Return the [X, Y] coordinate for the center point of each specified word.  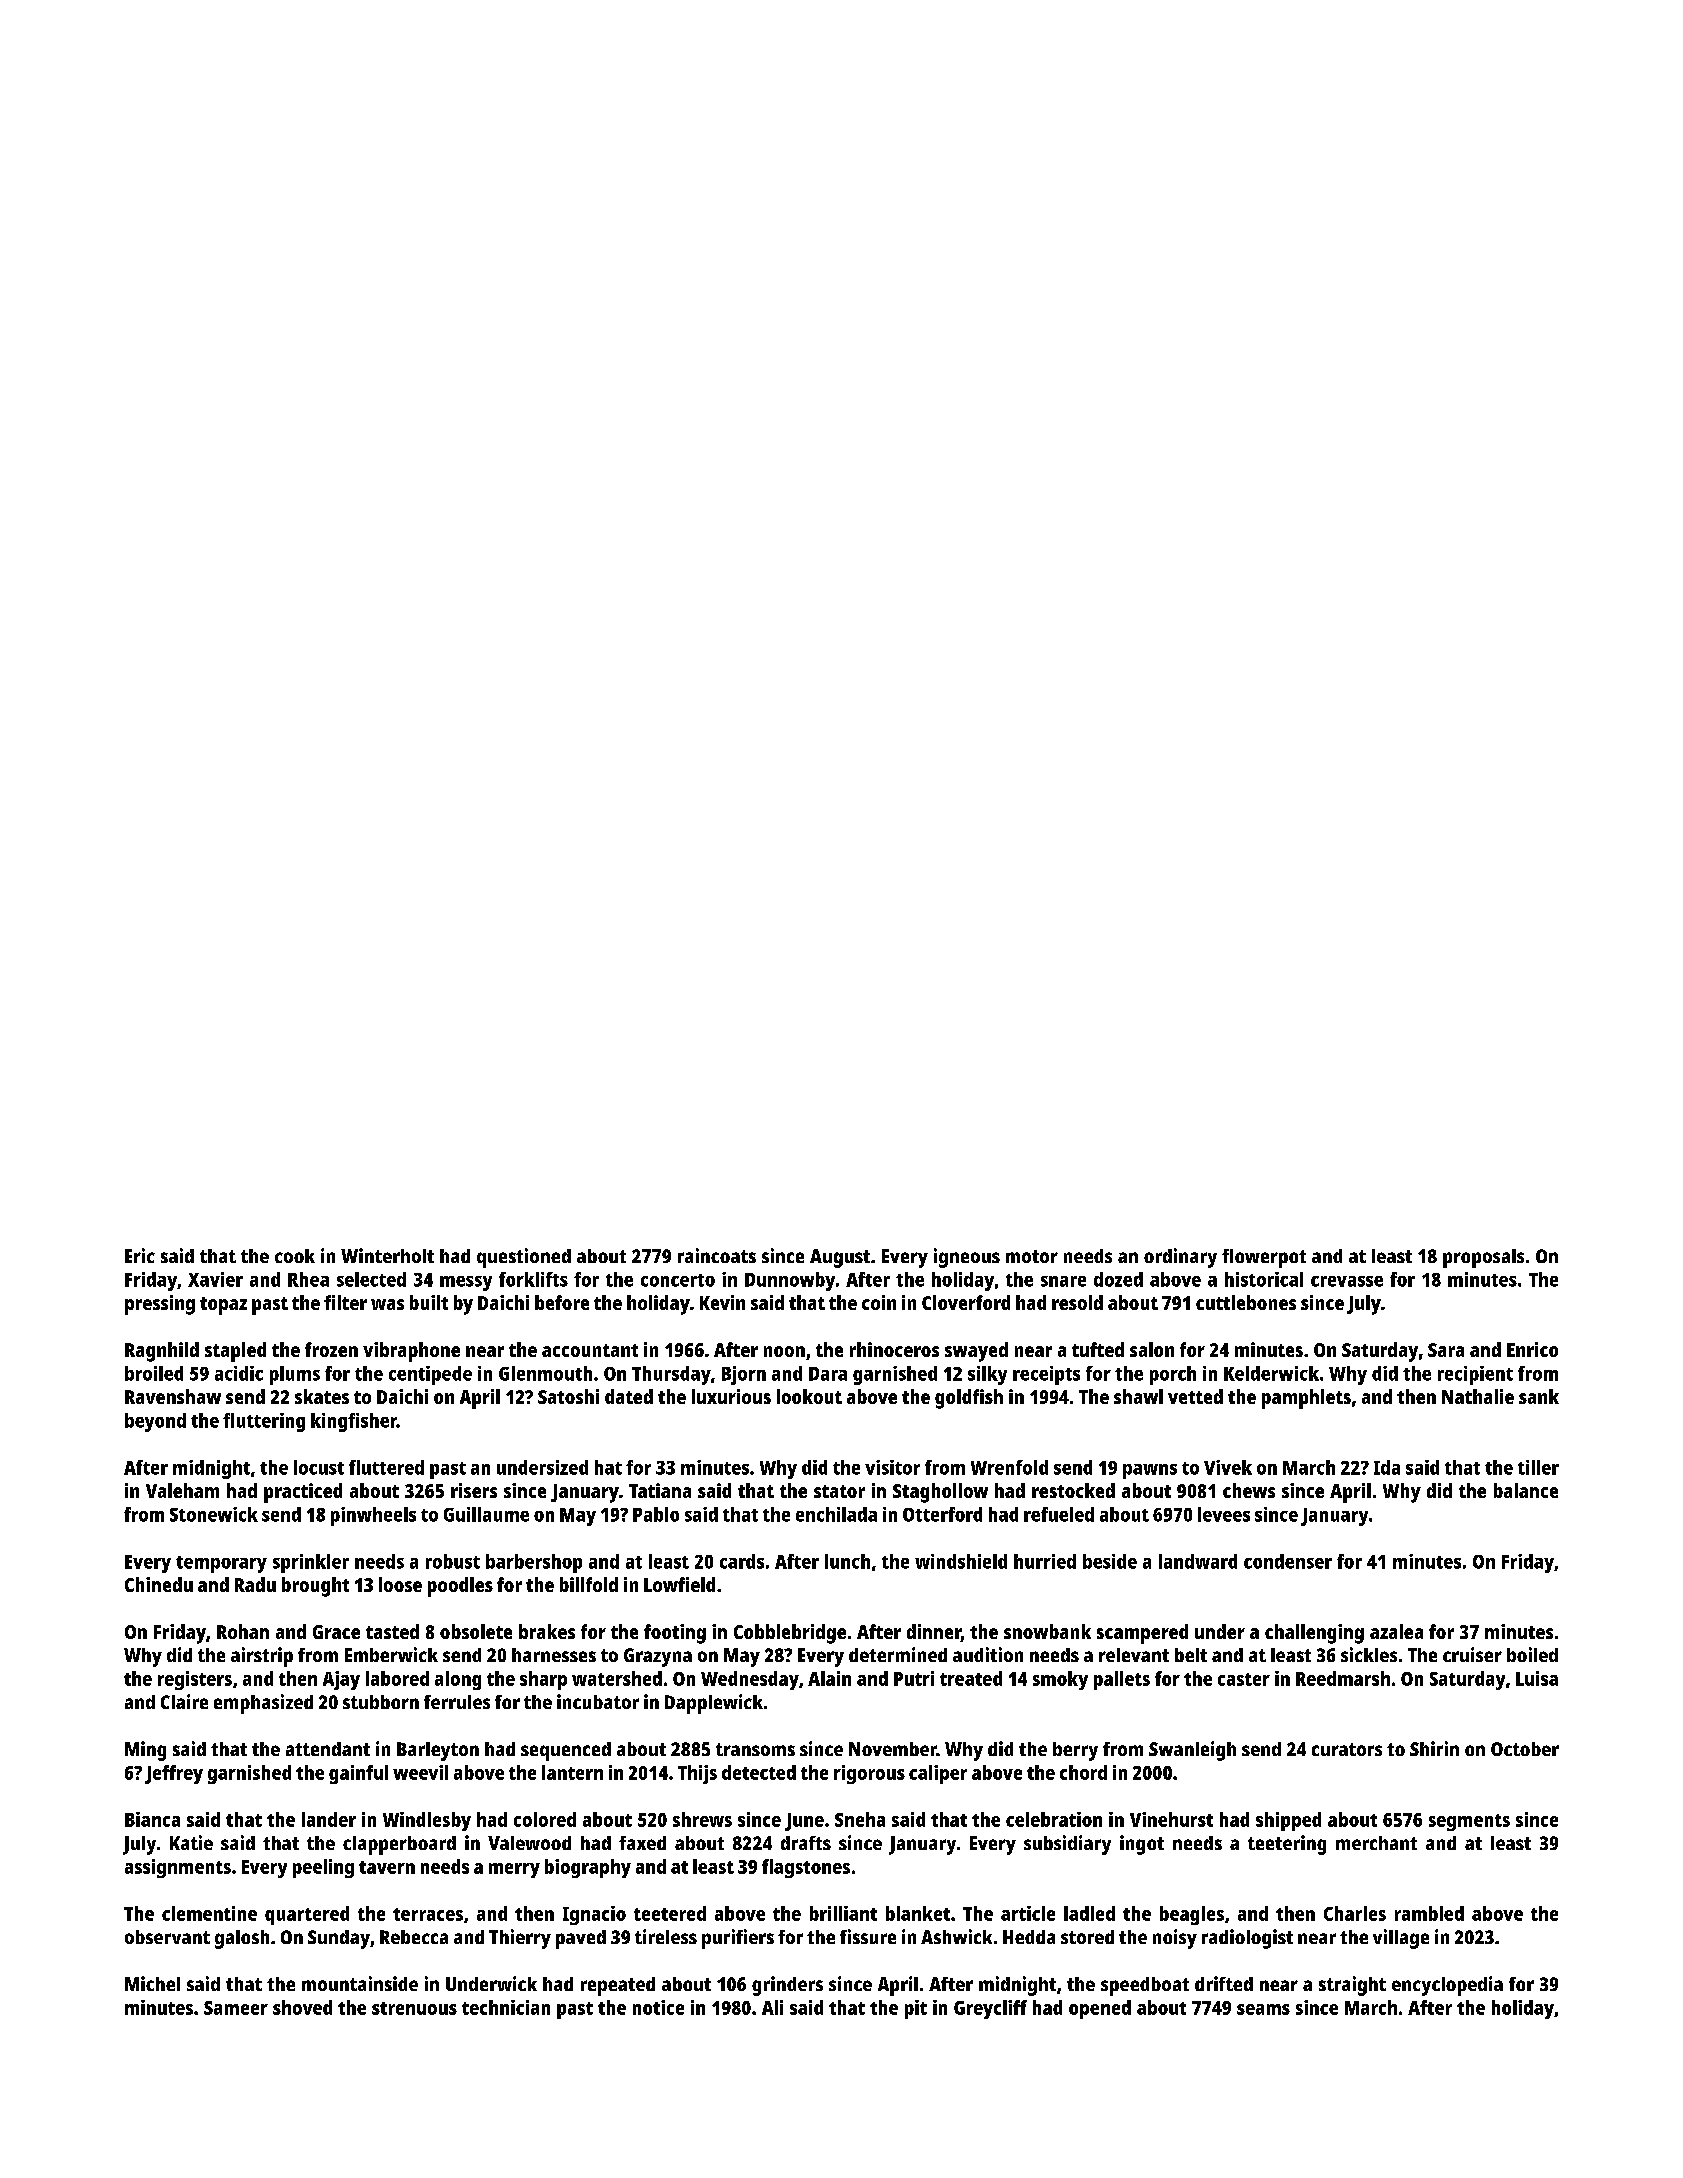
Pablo [656, 1514]
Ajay [341, 1680]
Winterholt [387, 1255]
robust [453, 1561]
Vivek [1228, 1467]
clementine [209, 1913]
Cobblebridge [790, 1634]
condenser [1288, 1561]
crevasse [1347, 1281]
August [840, 1258]
